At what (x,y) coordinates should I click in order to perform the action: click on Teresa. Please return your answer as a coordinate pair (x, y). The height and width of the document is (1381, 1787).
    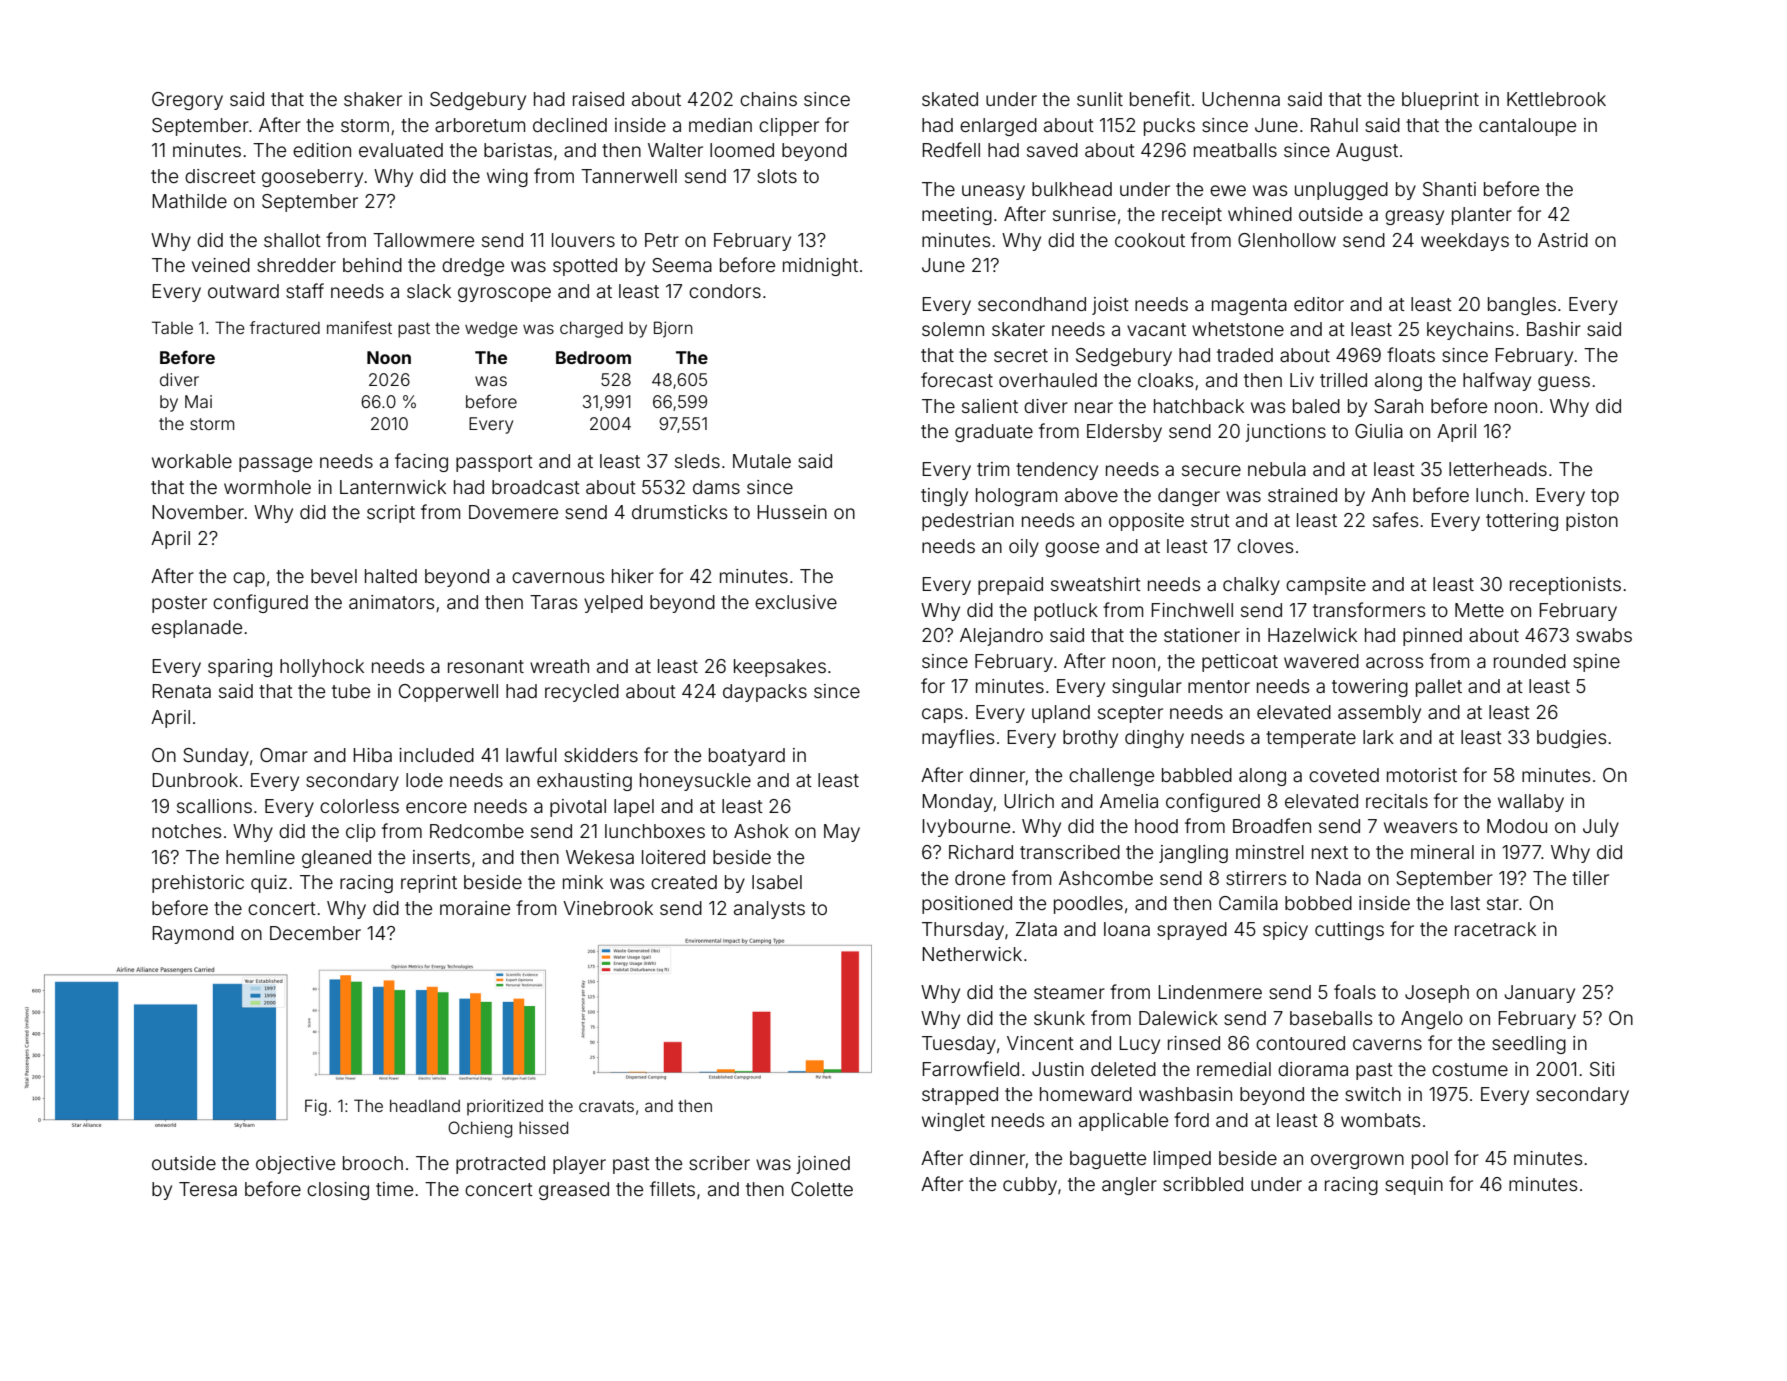
    Looking at the image, I should click on (208, 1189).
